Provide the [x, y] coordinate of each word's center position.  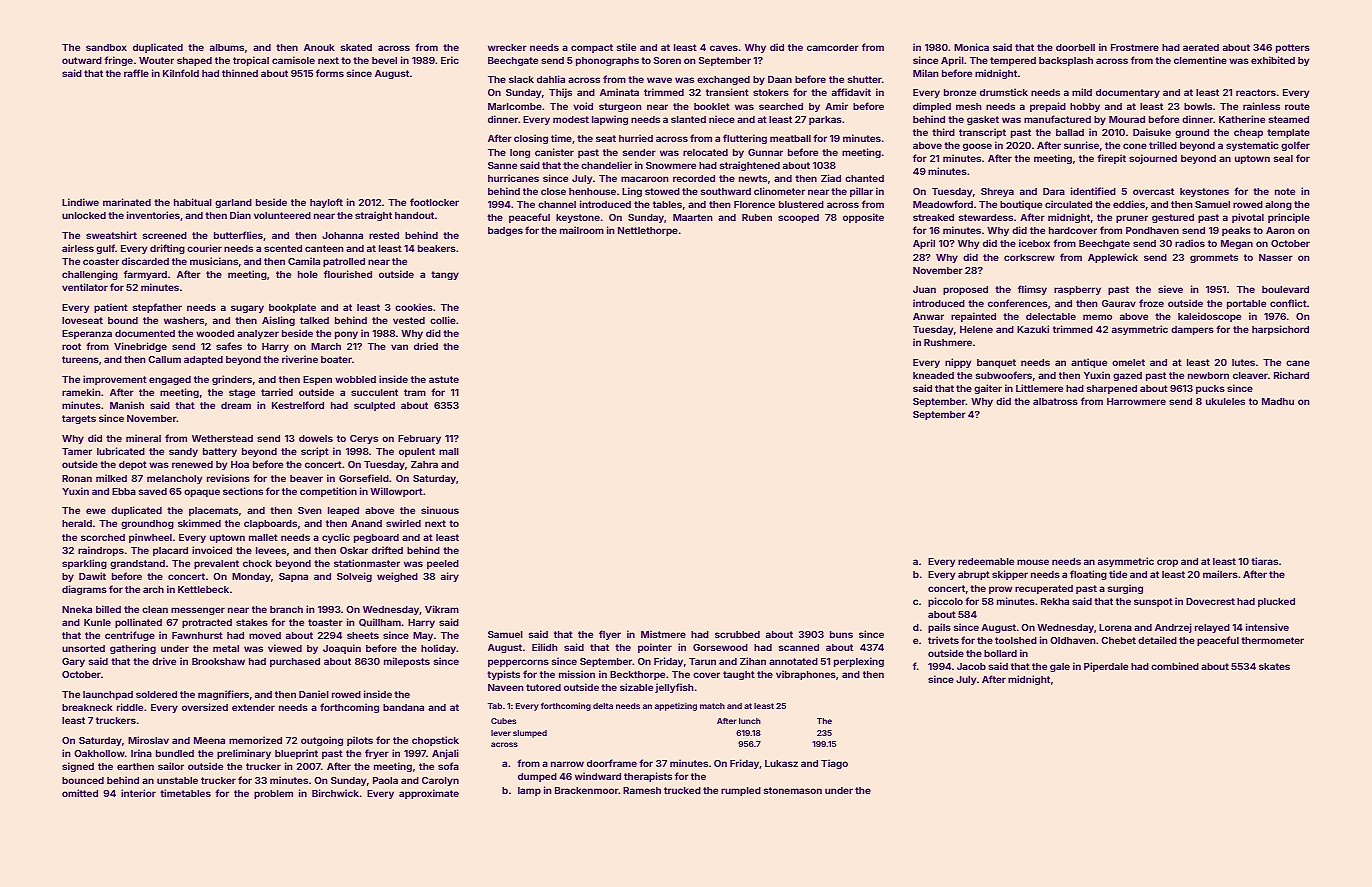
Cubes [503, 721]
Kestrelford [298, 405]
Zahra [424, 464]
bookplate [292, 308]
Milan [925, 73]
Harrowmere [1136, 401]
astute [444, 379]
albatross [1055, 401]
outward [82, 60]
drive [164, 661]
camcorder [833, 47]
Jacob [971, 666]
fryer [377, 754]
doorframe [612, 763]
